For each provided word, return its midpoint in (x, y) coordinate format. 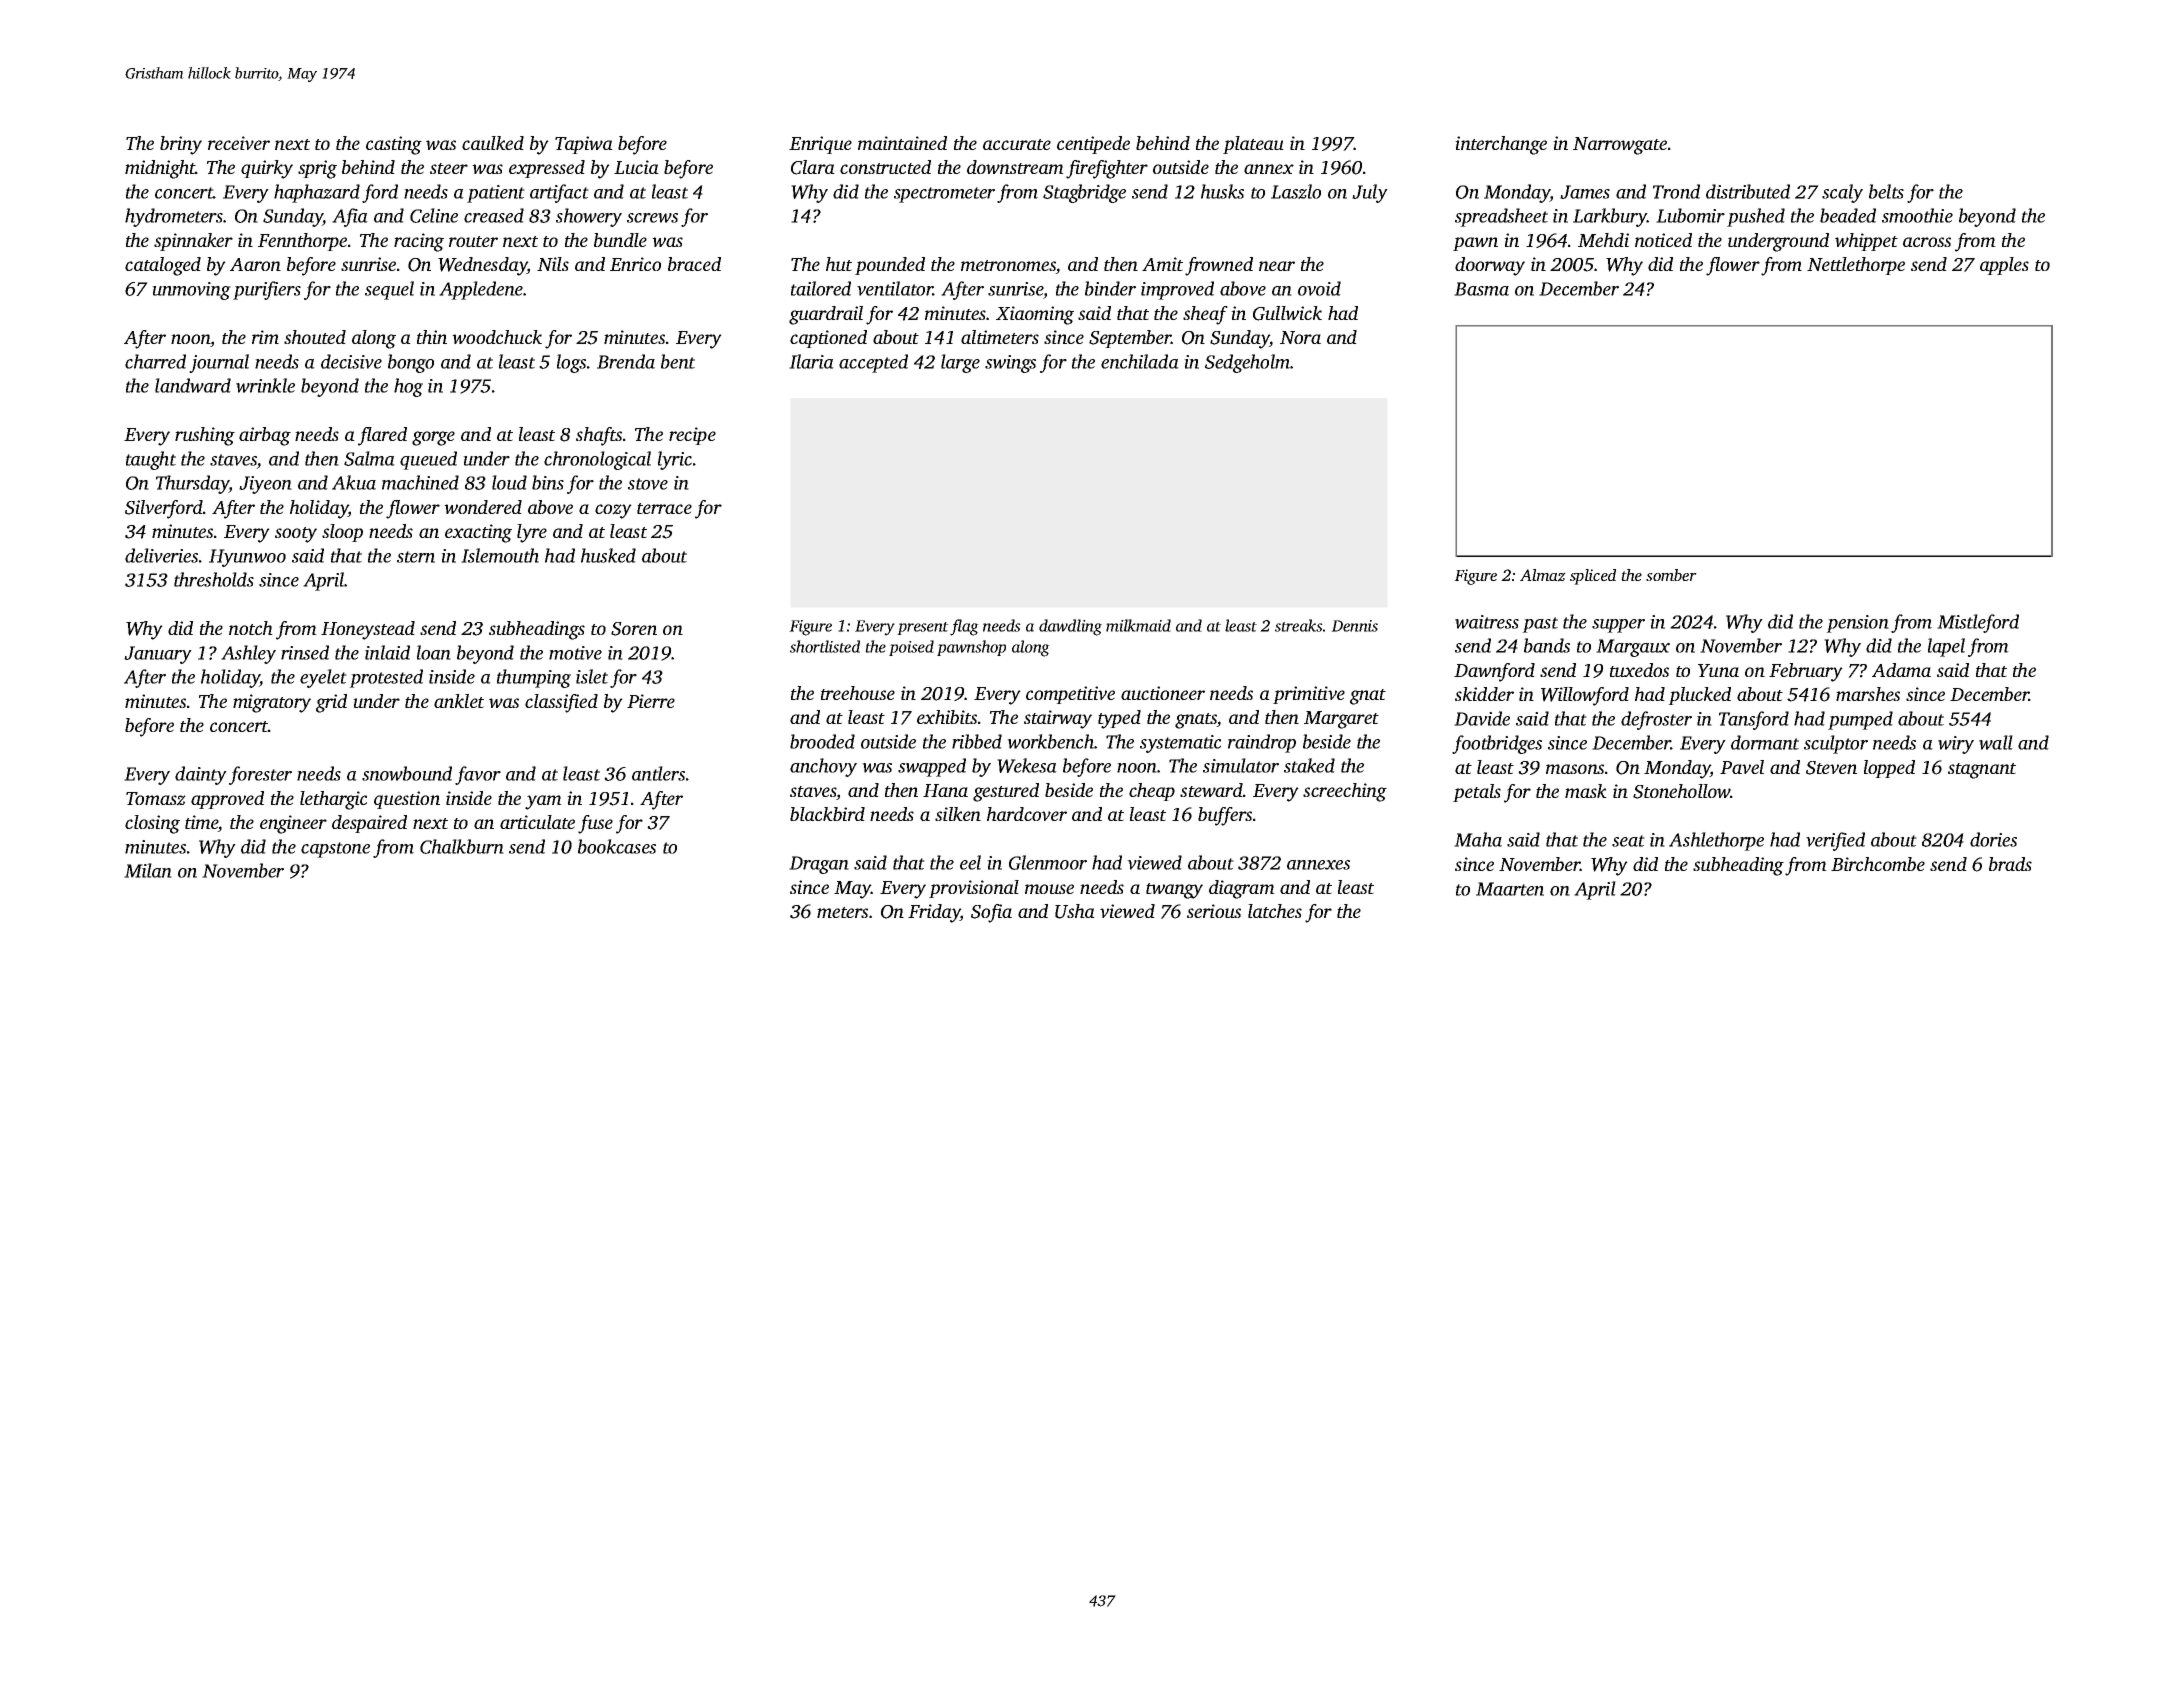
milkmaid (1138, 625)
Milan (148, 870)
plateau (1253, 145)
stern (416, 557)
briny (181, 145)
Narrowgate (1620, 146)
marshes (1868, 694)
